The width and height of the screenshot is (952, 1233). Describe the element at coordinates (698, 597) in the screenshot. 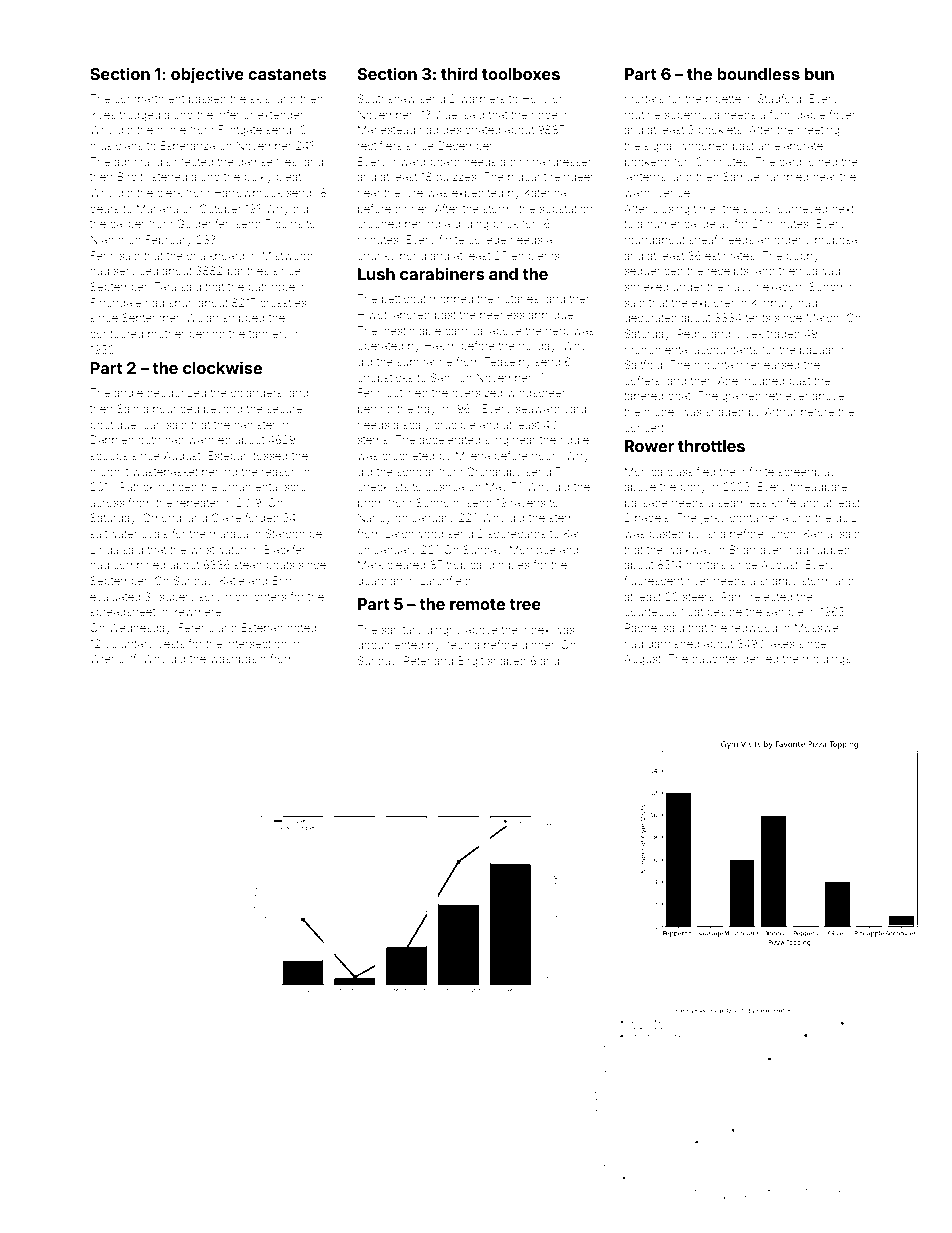

I see `steers` at that location.
